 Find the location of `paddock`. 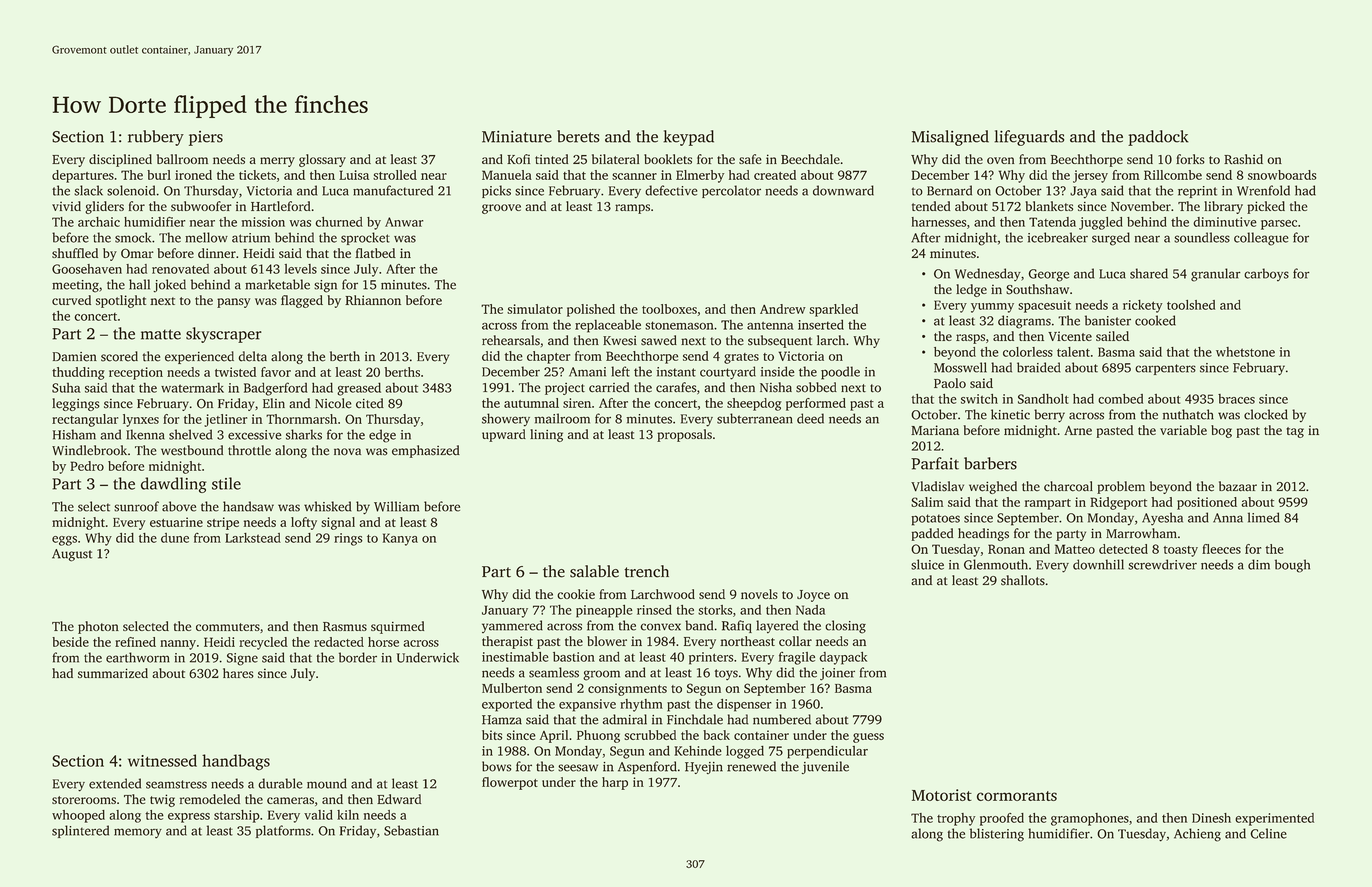

paddock is located at coordinates (1158, 138).
